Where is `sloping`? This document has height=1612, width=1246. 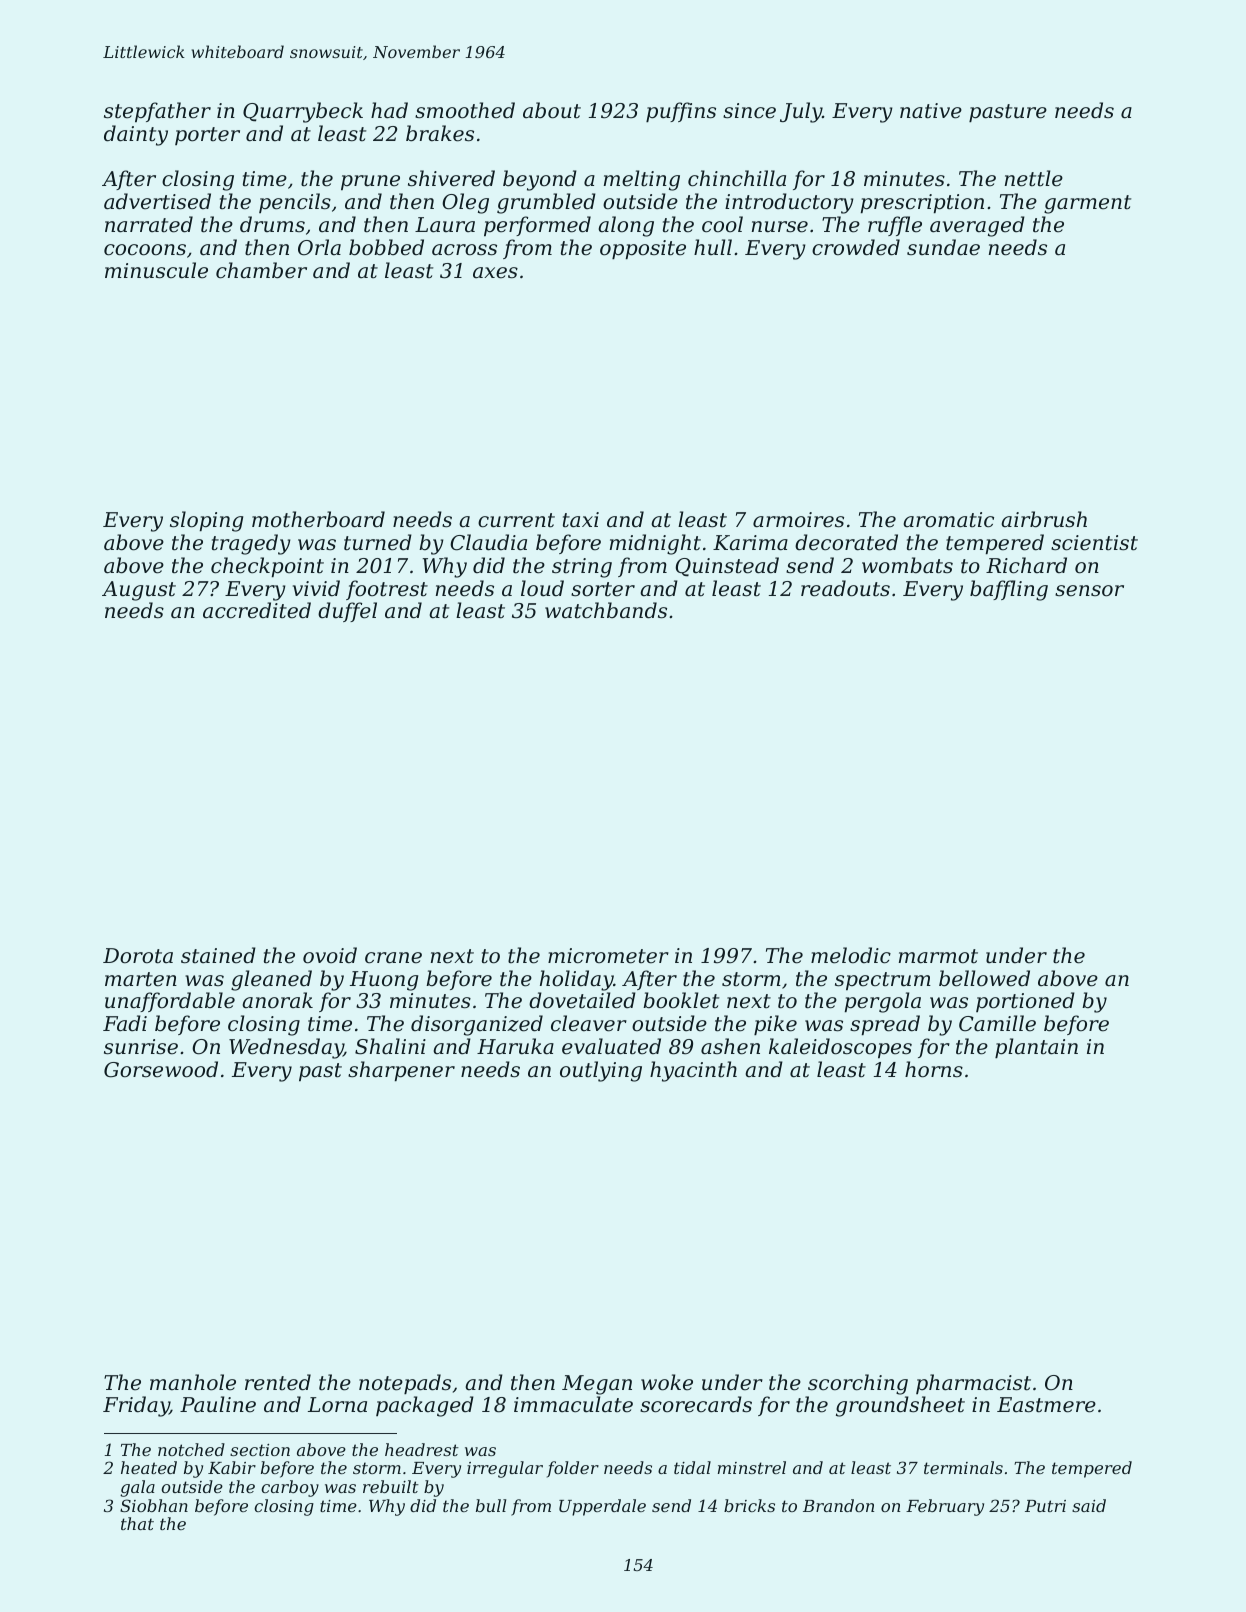
sloping is located at coordinates (206, 521).
